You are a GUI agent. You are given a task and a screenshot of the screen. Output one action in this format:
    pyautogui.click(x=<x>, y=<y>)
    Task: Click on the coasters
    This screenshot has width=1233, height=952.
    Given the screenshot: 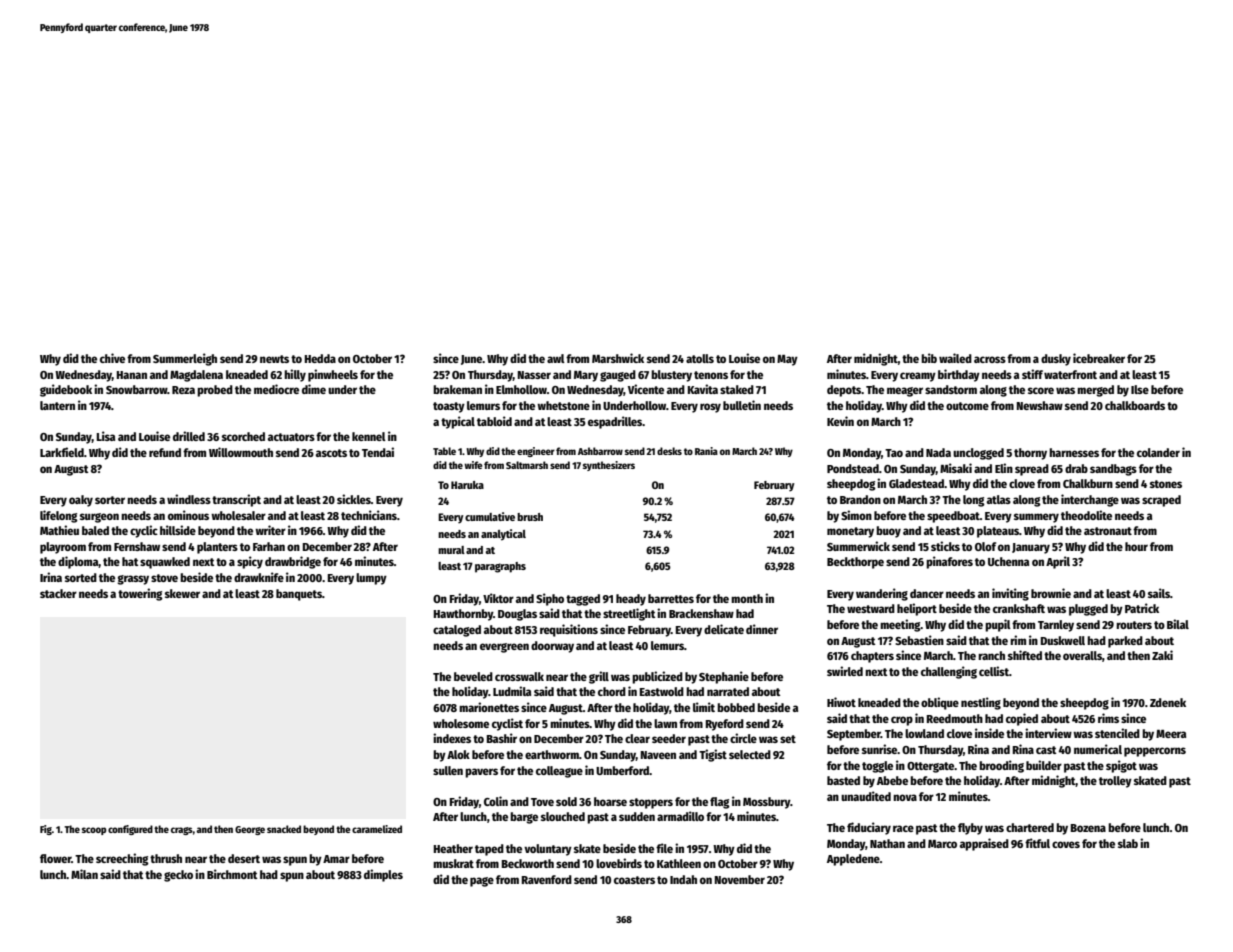 What is the action you would take?
    pyautogui.click(x=634, y=880)
